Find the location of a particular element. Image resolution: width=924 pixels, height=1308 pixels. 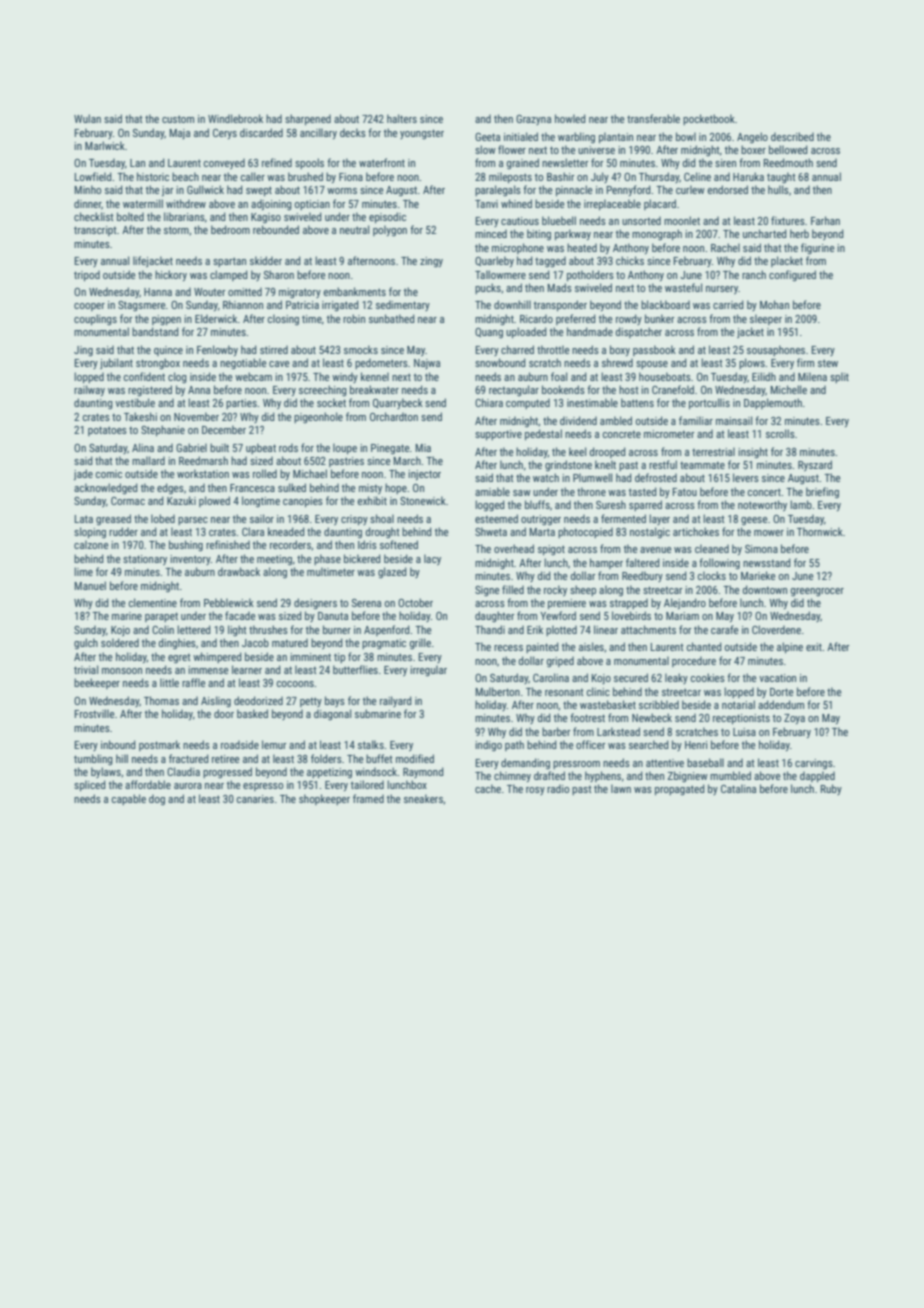

matured is located at coordinates (290, 642).
